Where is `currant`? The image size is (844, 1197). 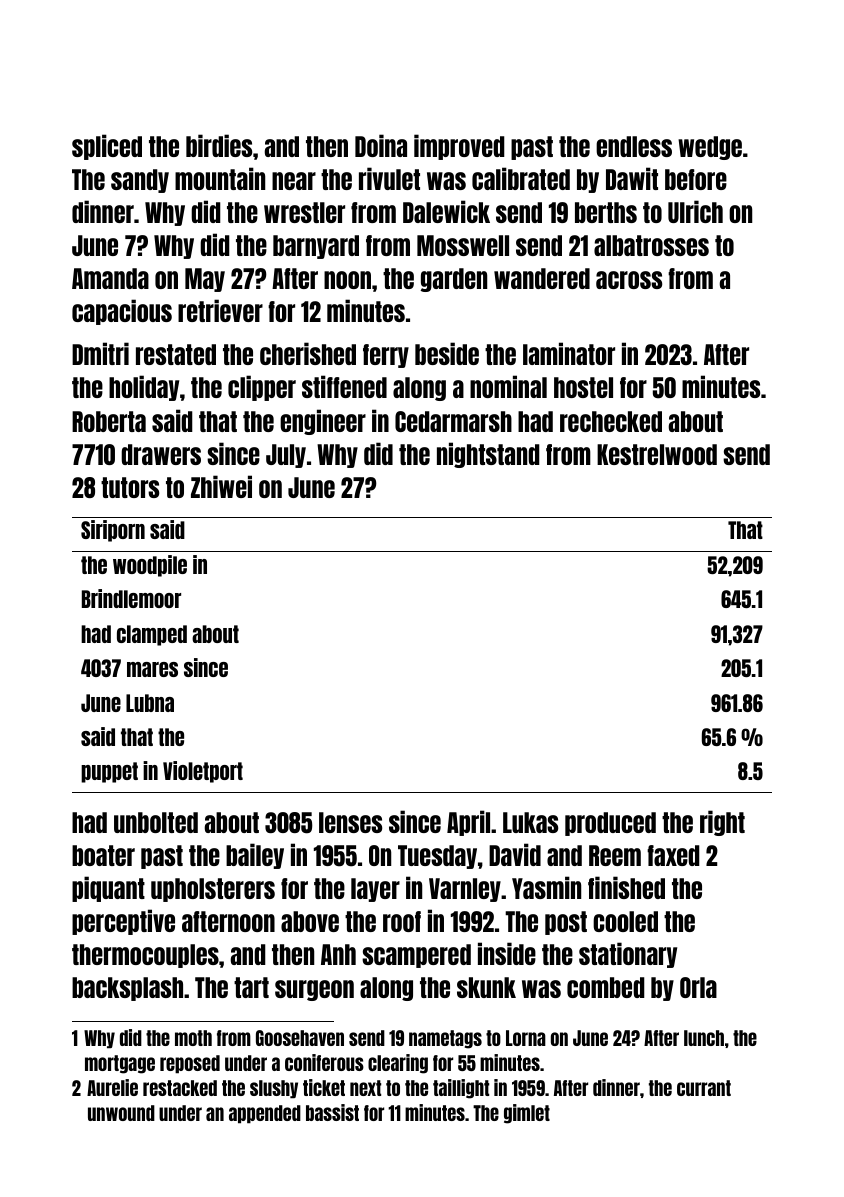
currant is located at coordinates (704, 1088).
